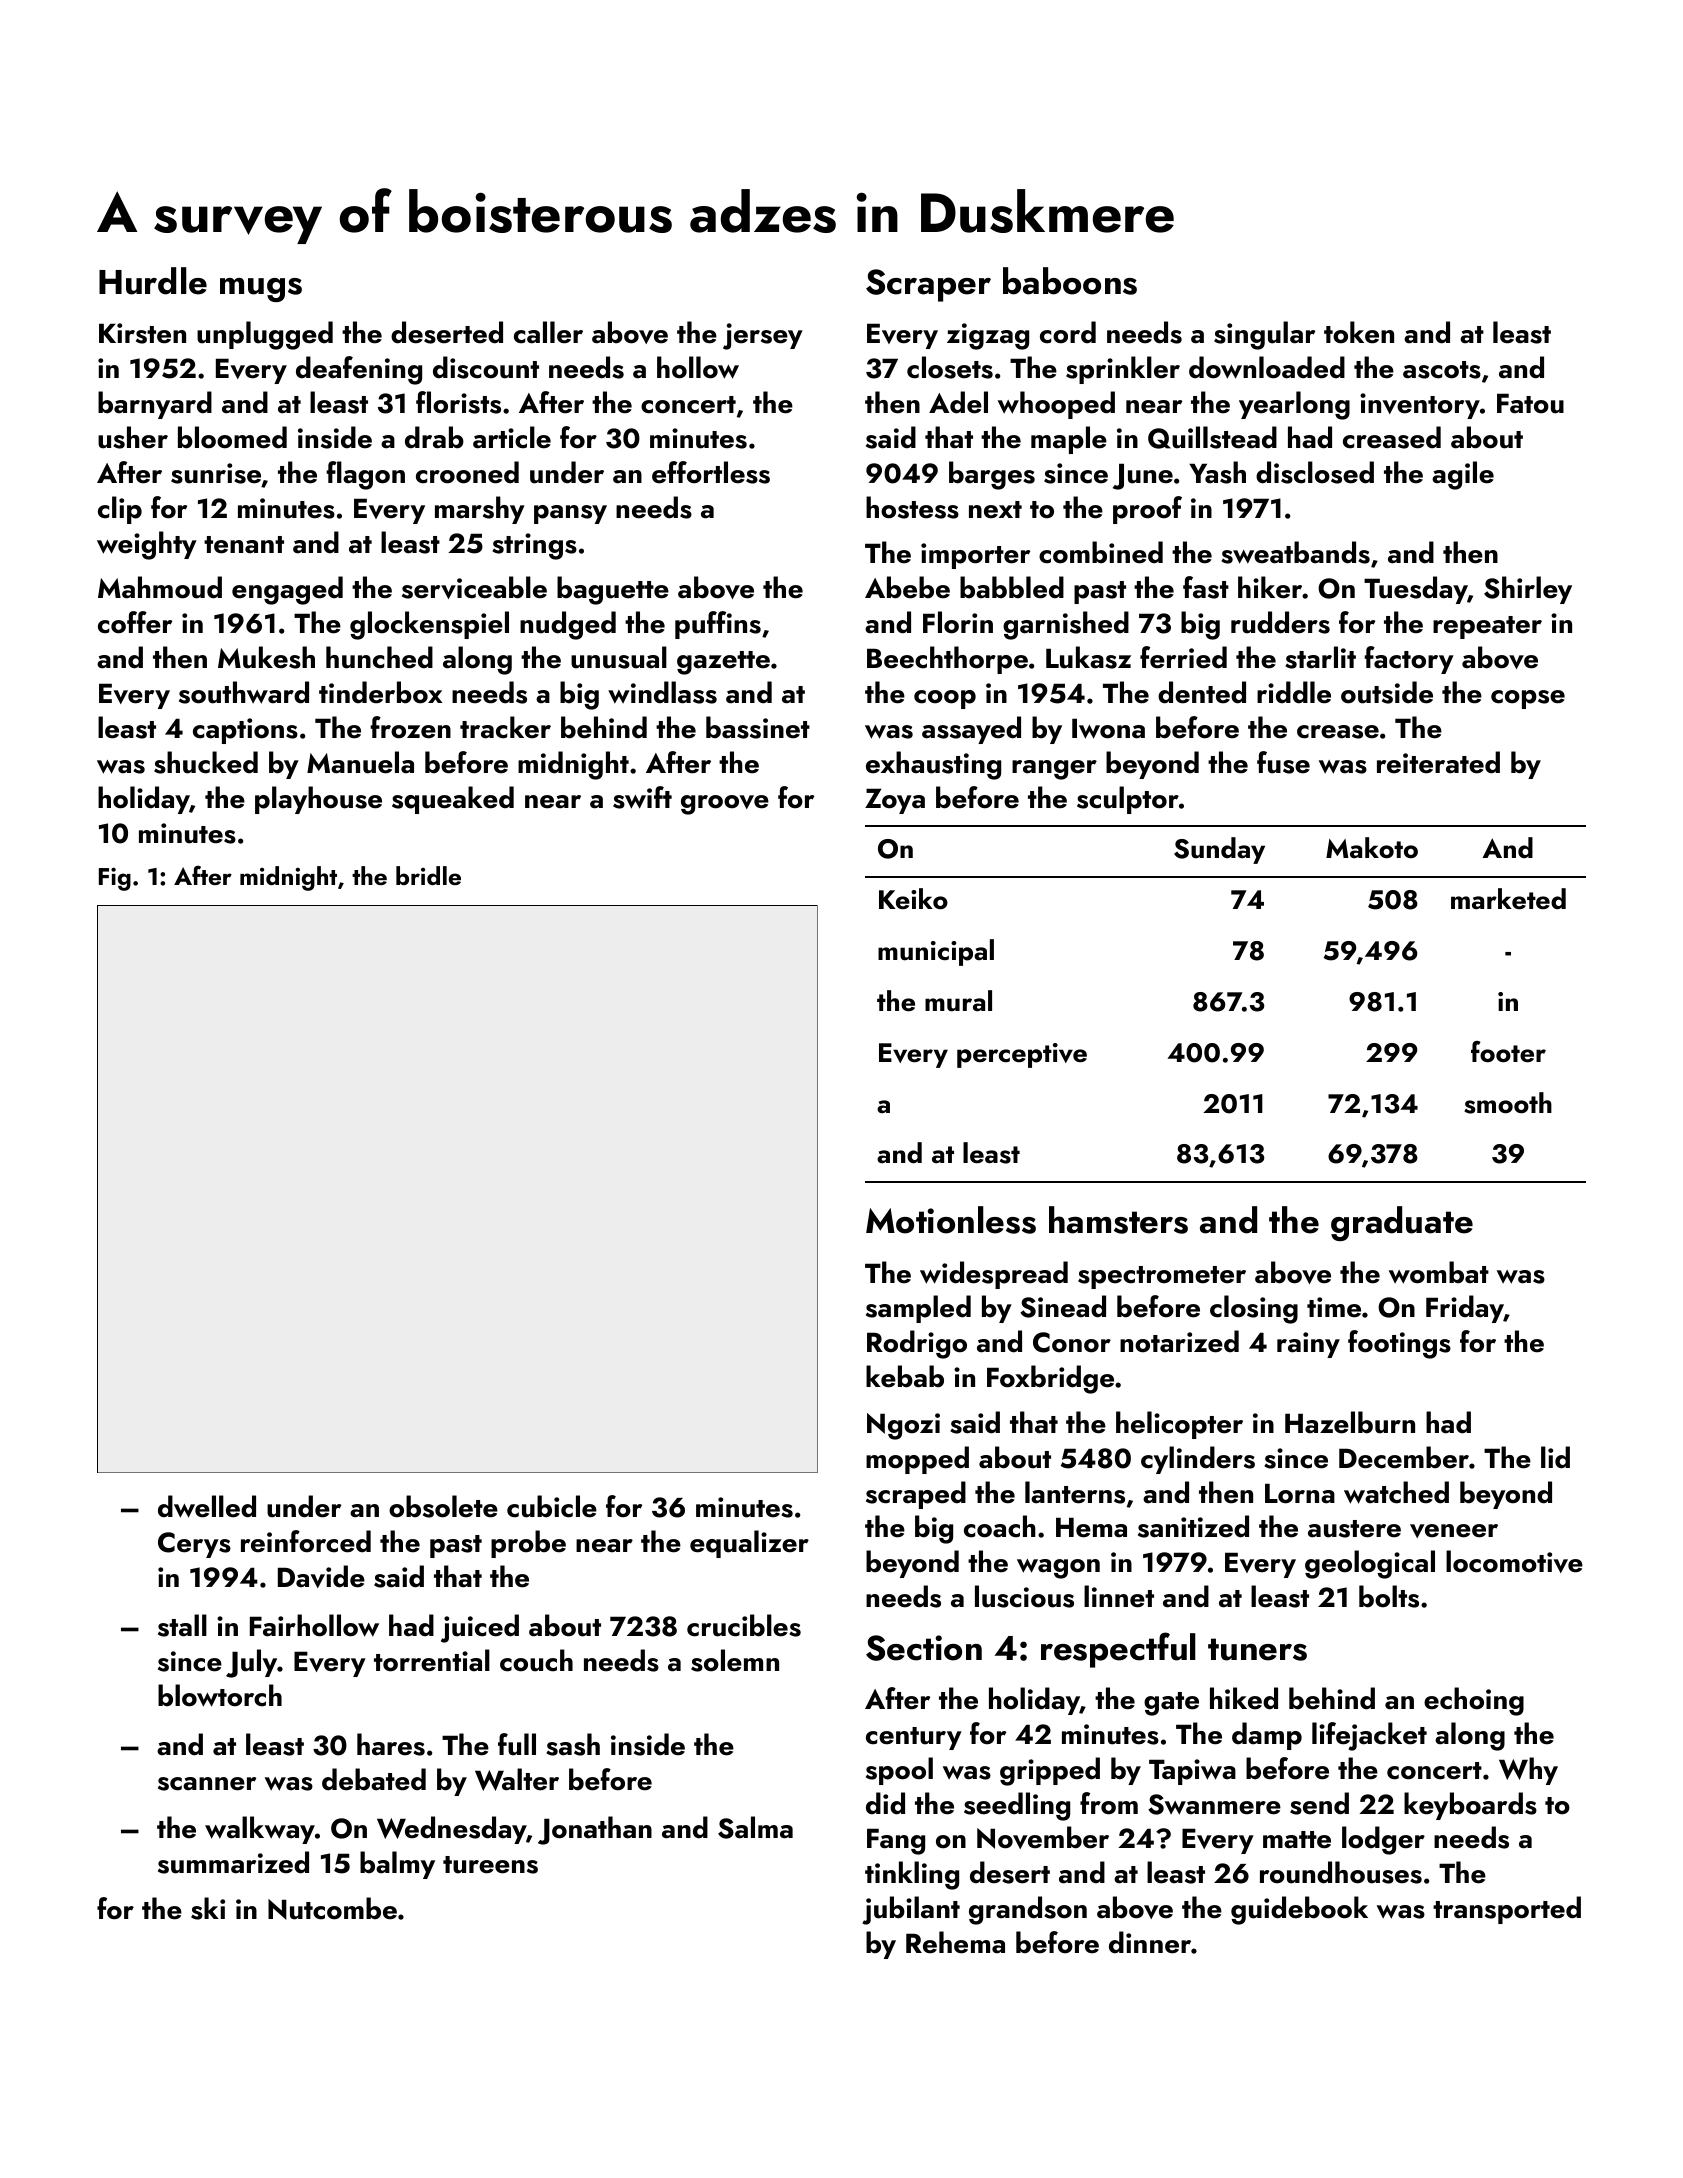 This screenshot has height=2178, width=1683. Describe the element at coordinates (206, 762) in the screenshot. I see `shucked` at that location.
